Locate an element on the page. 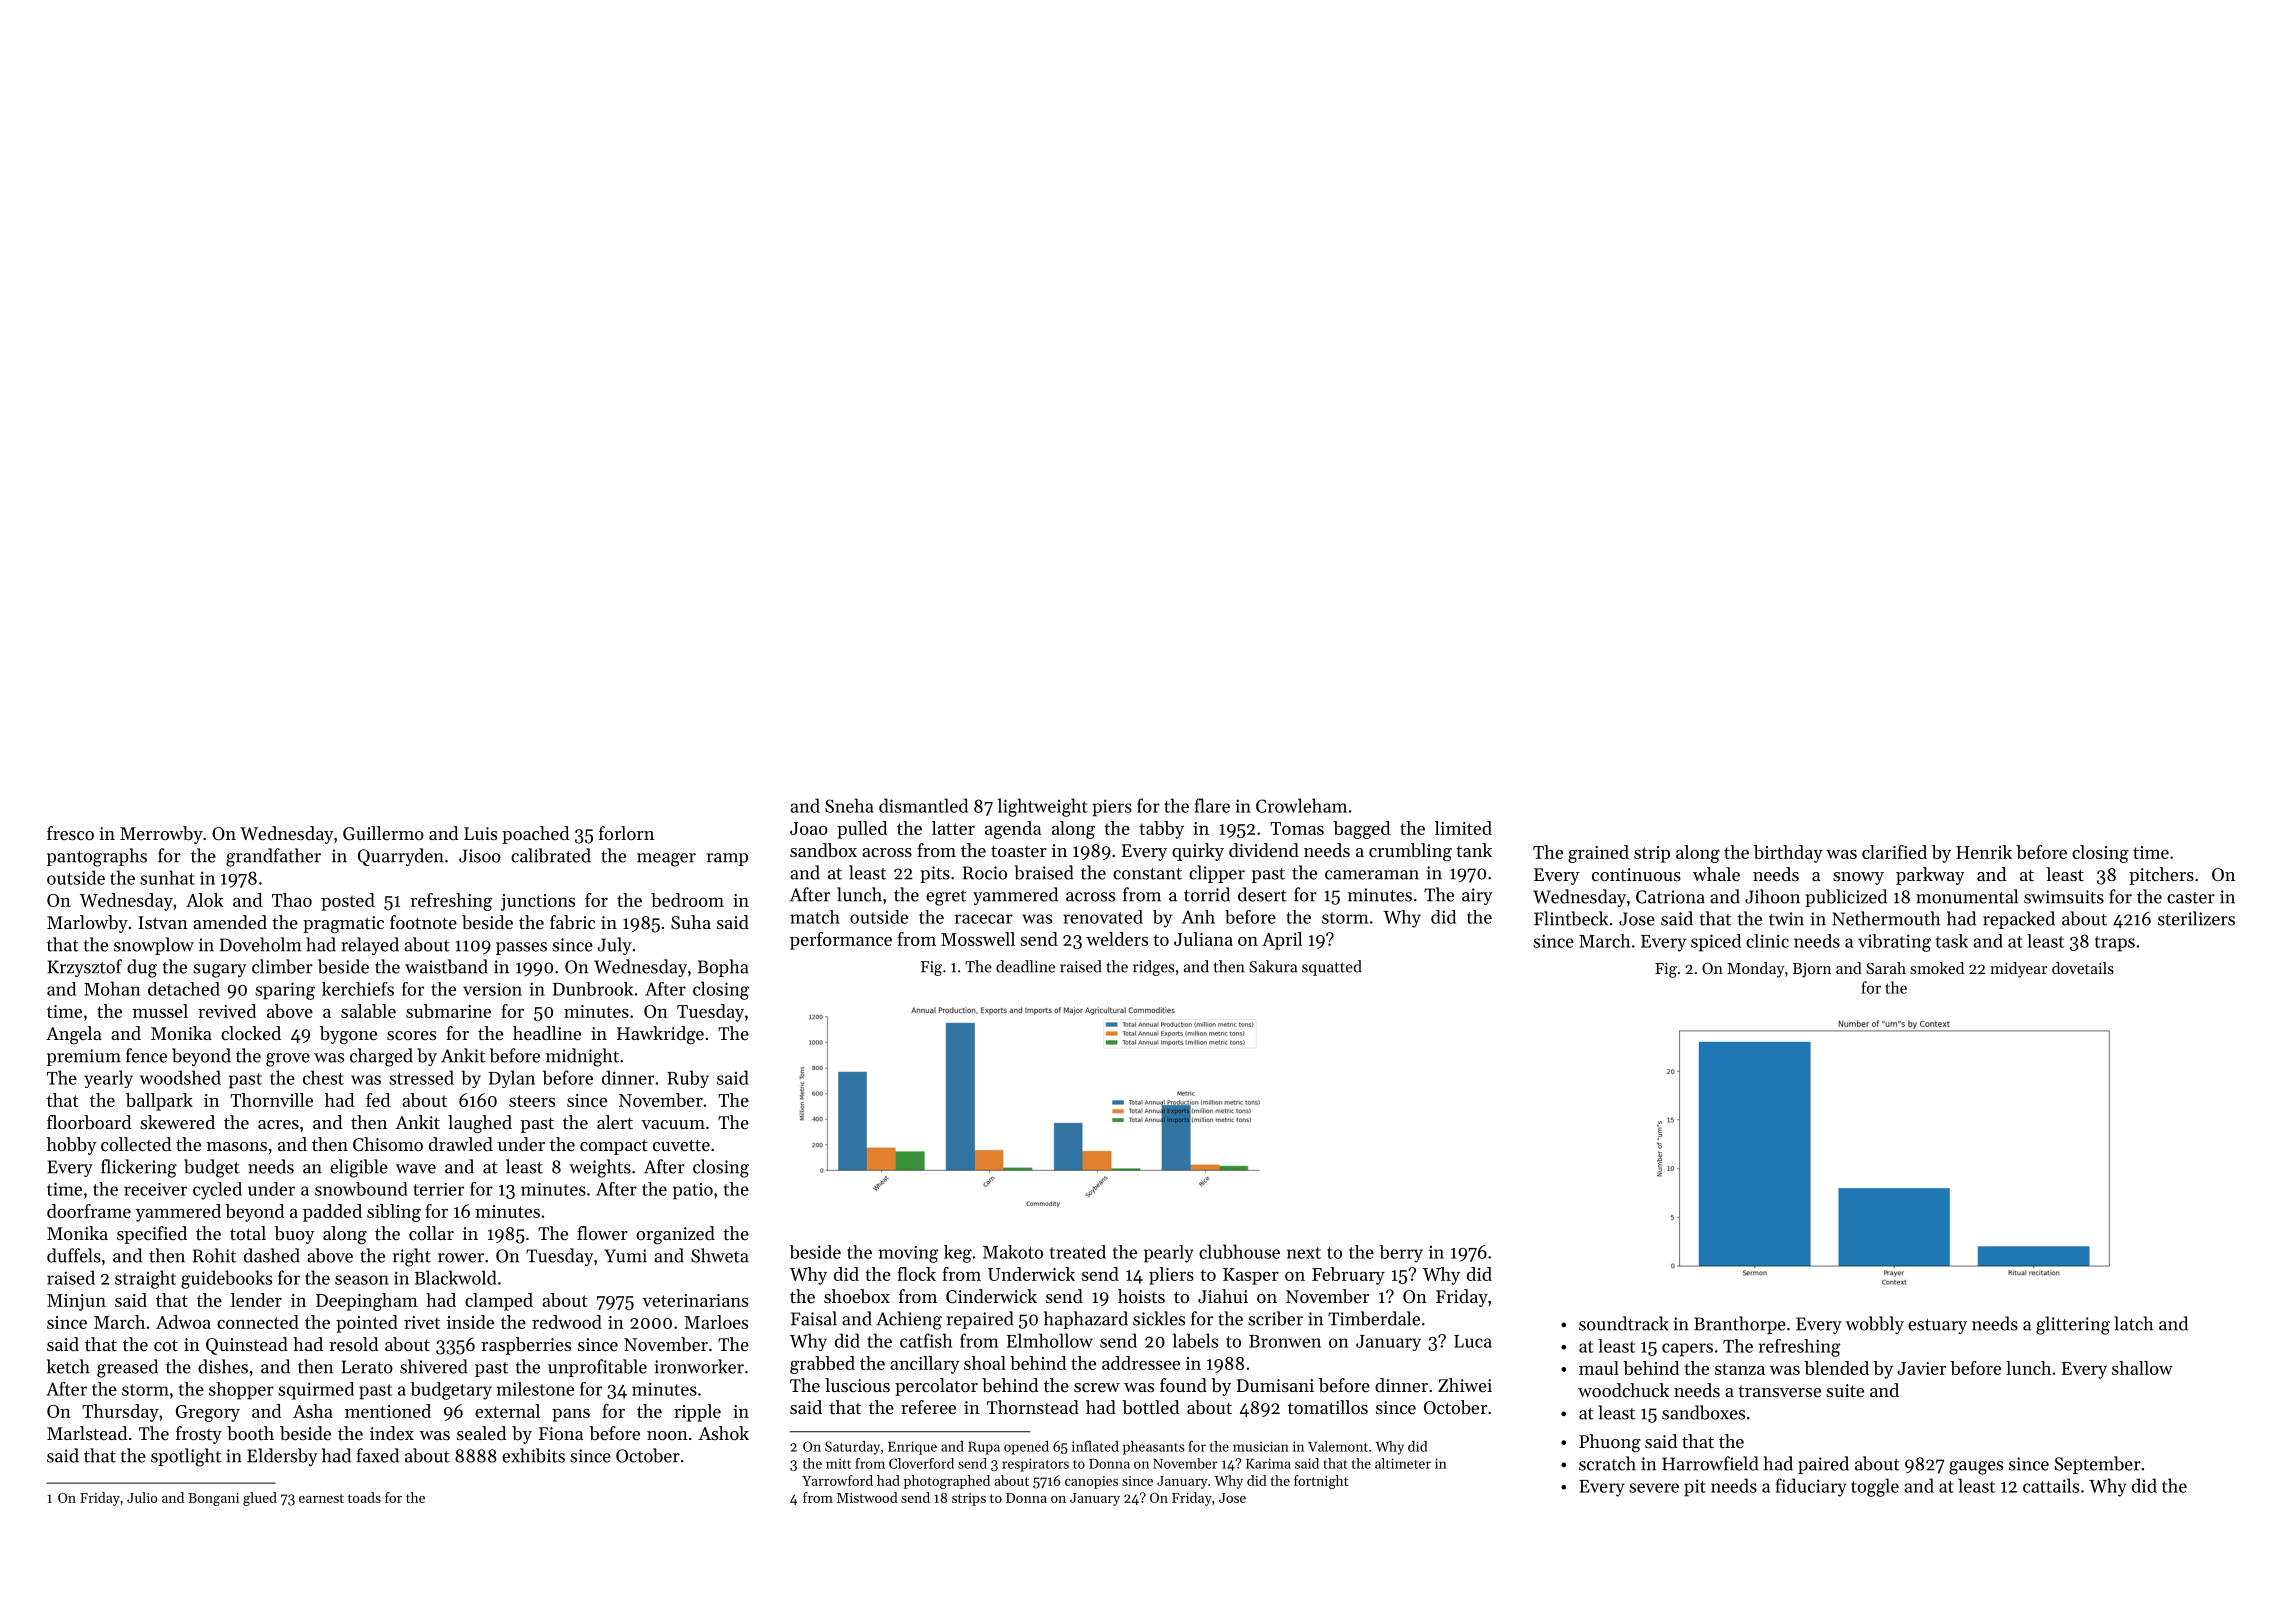  Sneha is located at coordinates (849, 805).
